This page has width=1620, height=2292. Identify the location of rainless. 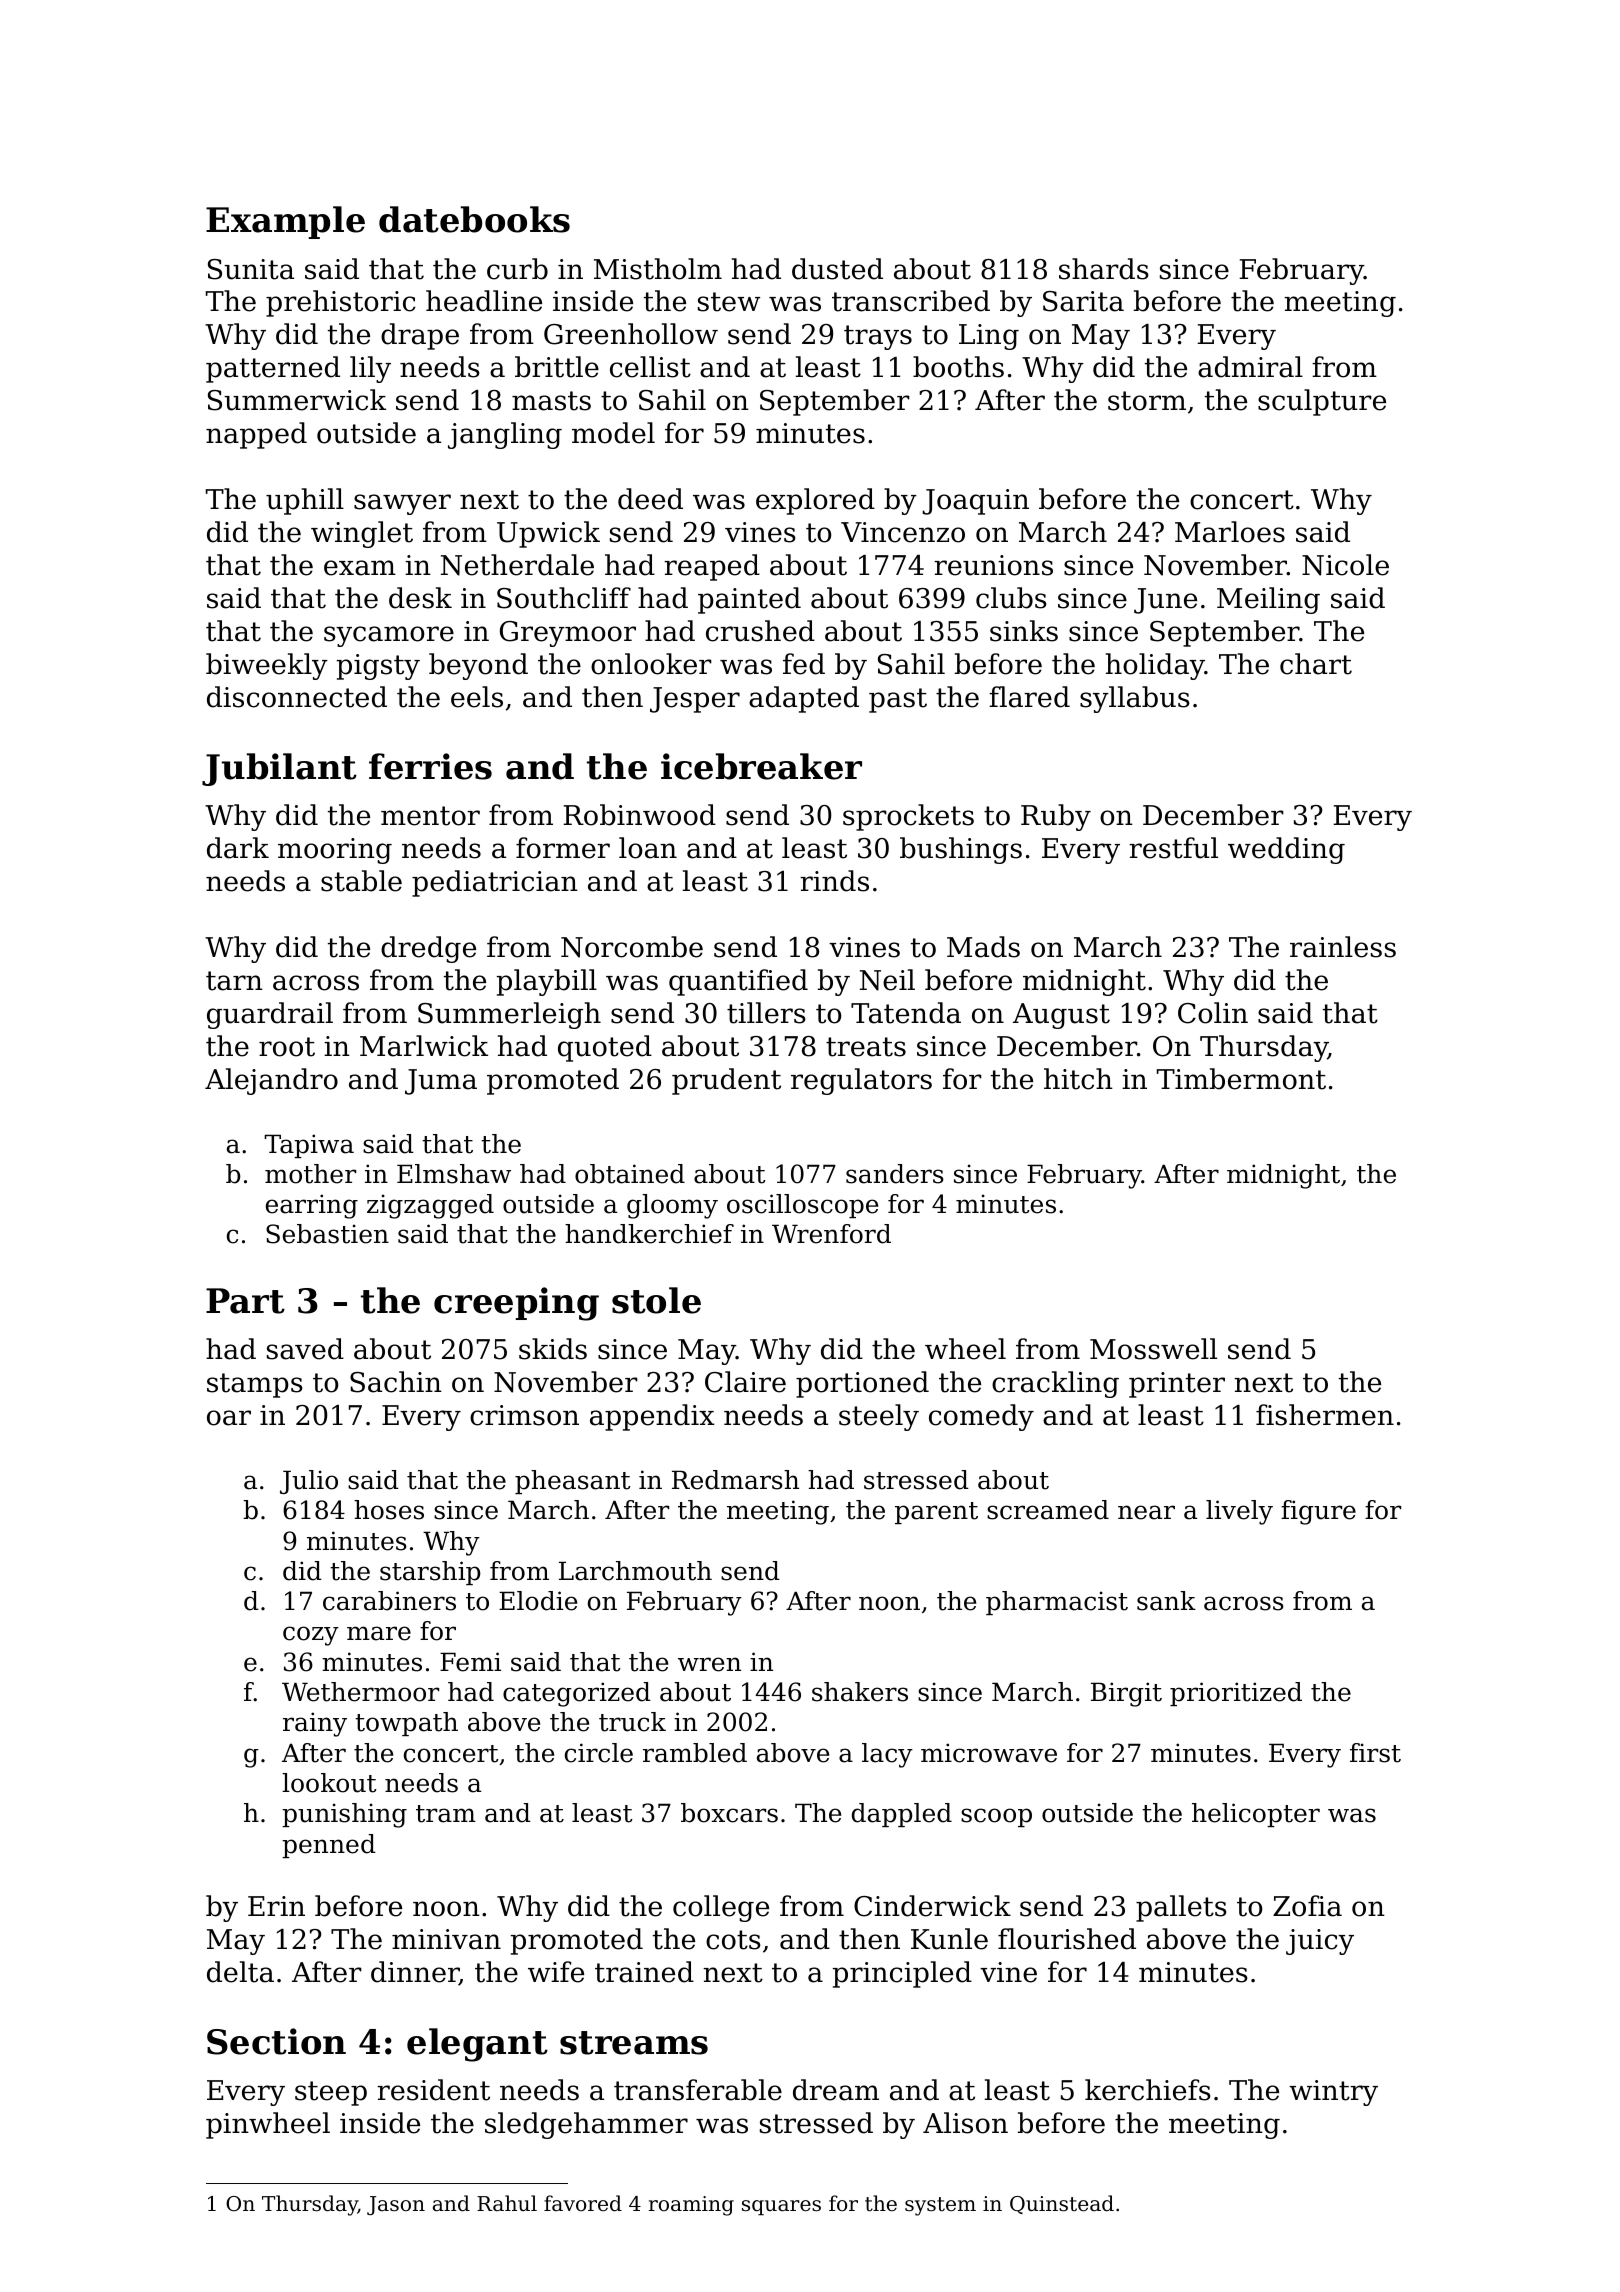
(1343, 947).
